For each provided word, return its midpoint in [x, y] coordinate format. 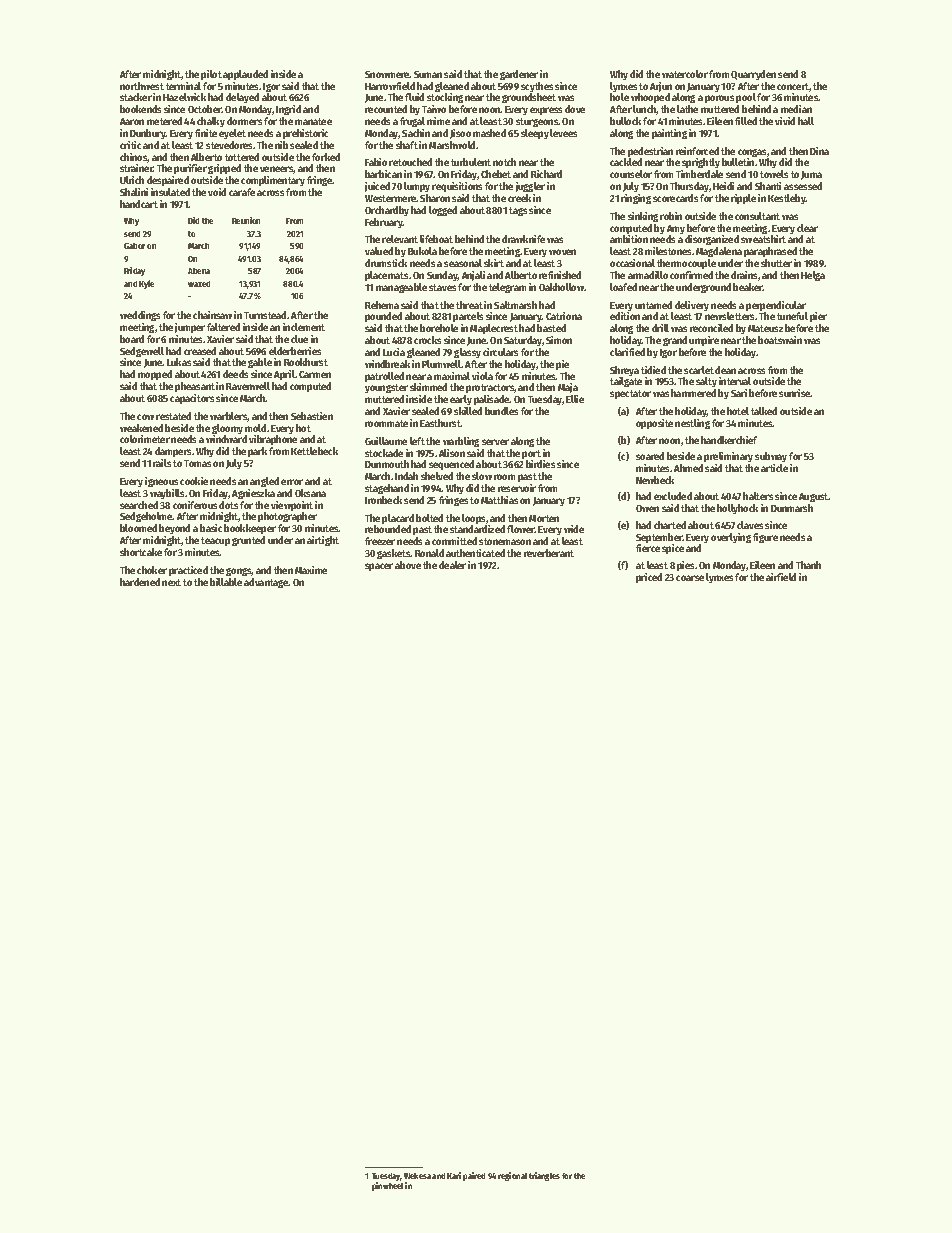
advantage [266, 583]
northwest [142, 86]
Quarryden [753, 75]
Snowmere [387, 74]
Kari [454, 1175]
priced [649, 578]
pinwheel [387, 1186]
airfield [781, 577]
